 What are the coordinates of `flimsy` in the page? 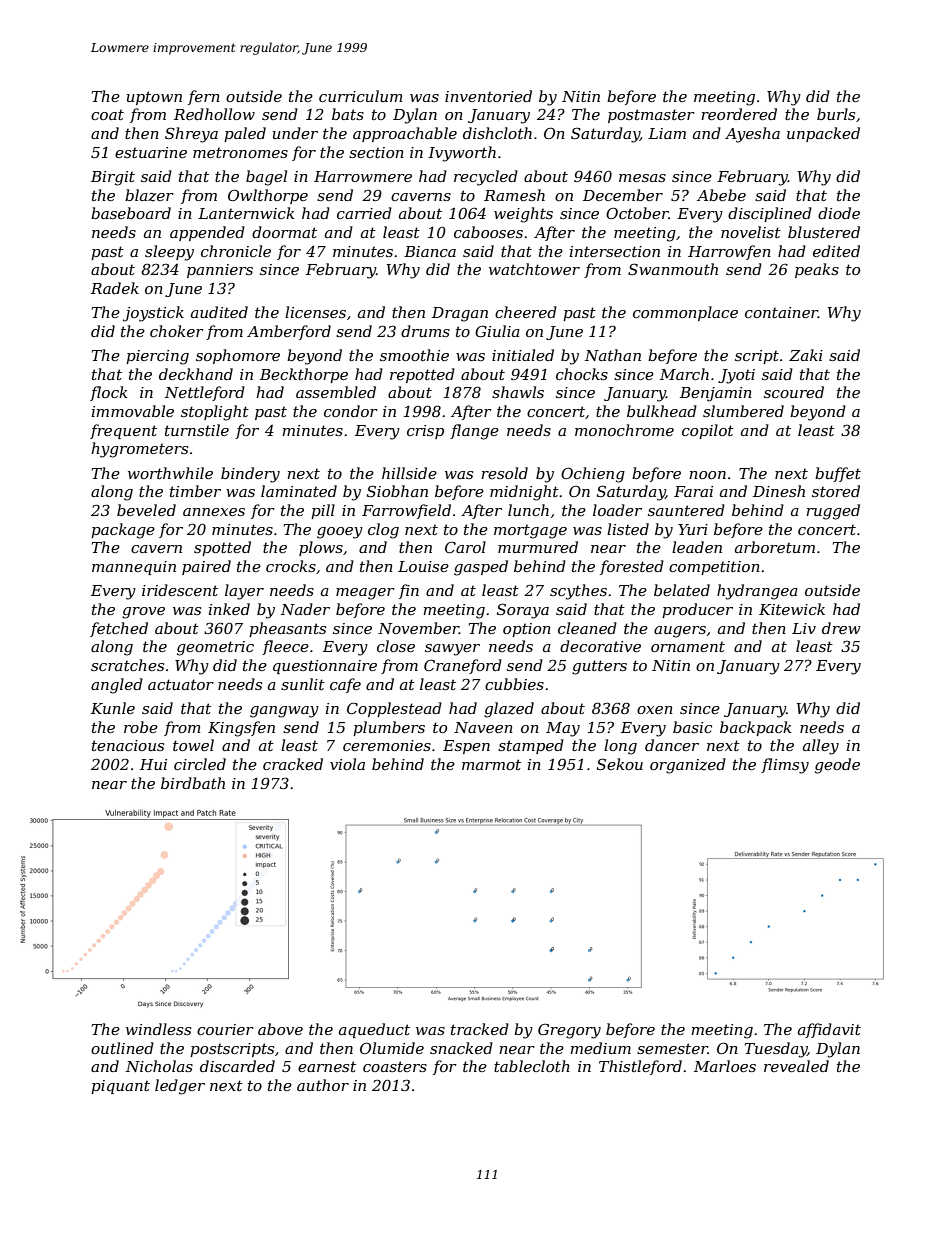 It's located at (785, 766).
